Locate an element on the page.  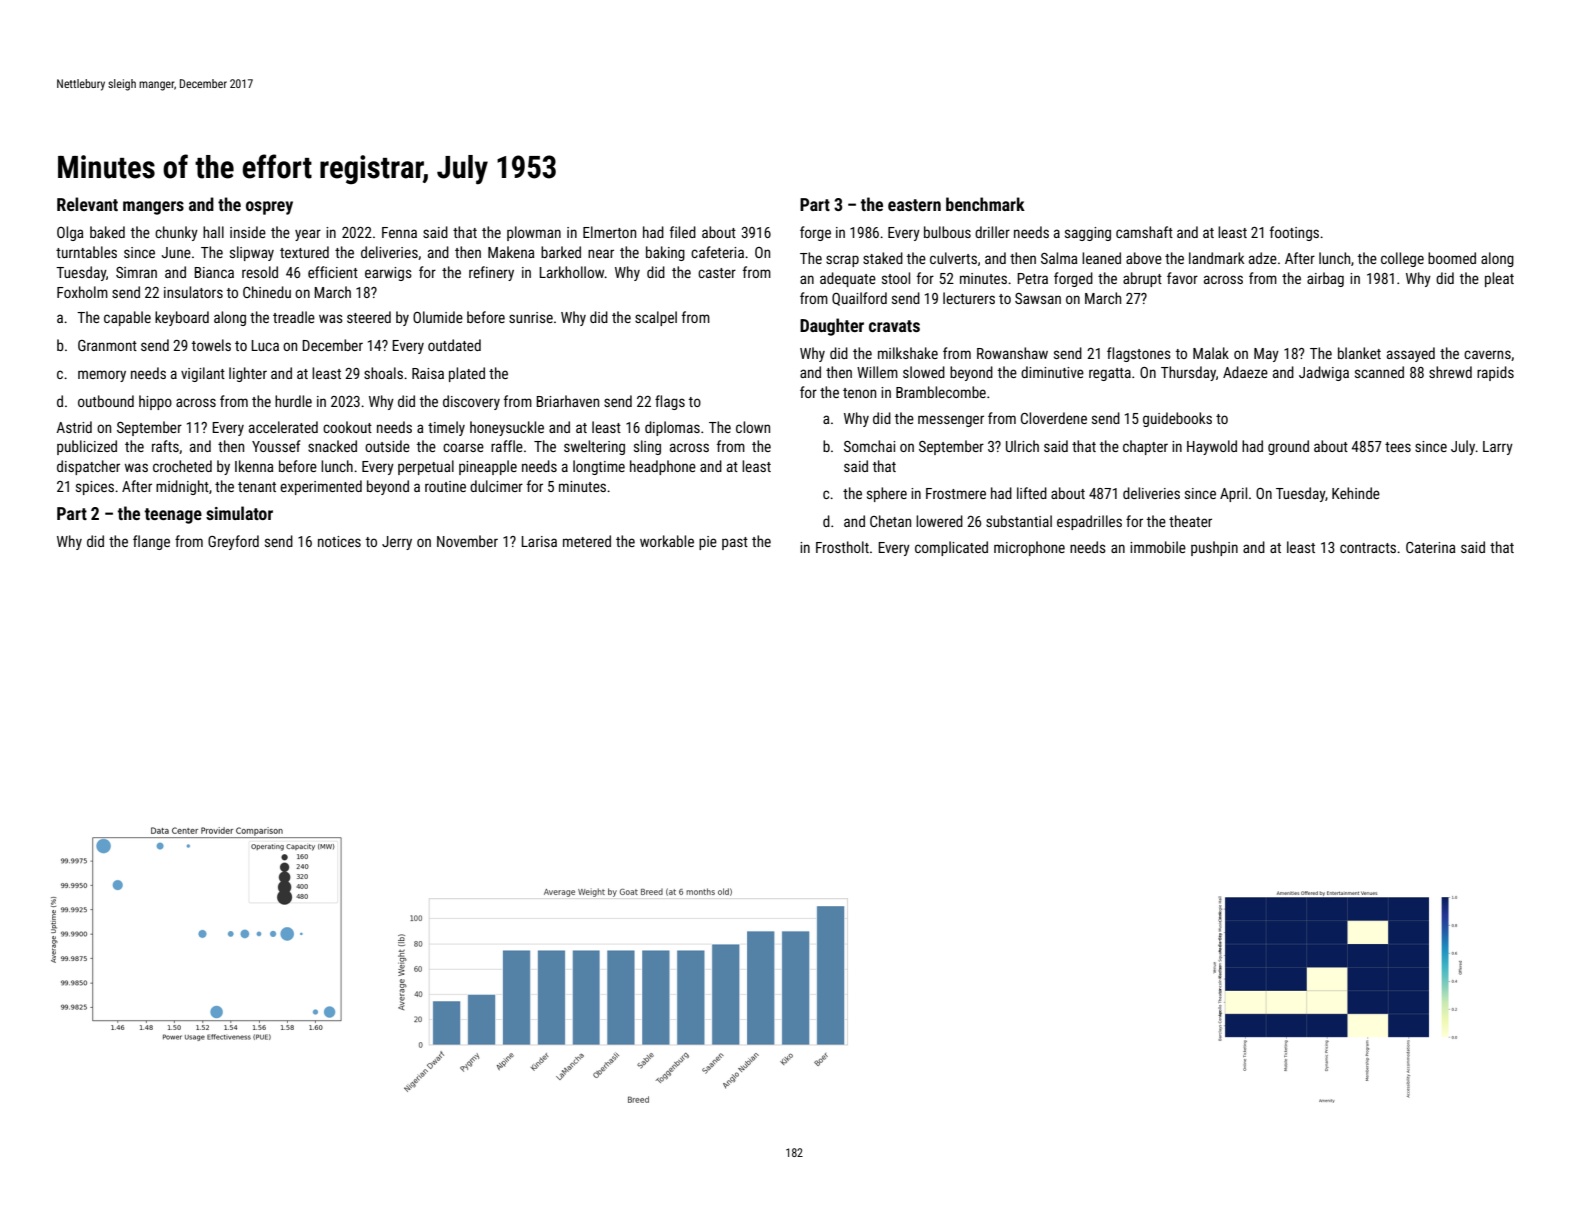
experimented is located at coordinates (321, 487).
